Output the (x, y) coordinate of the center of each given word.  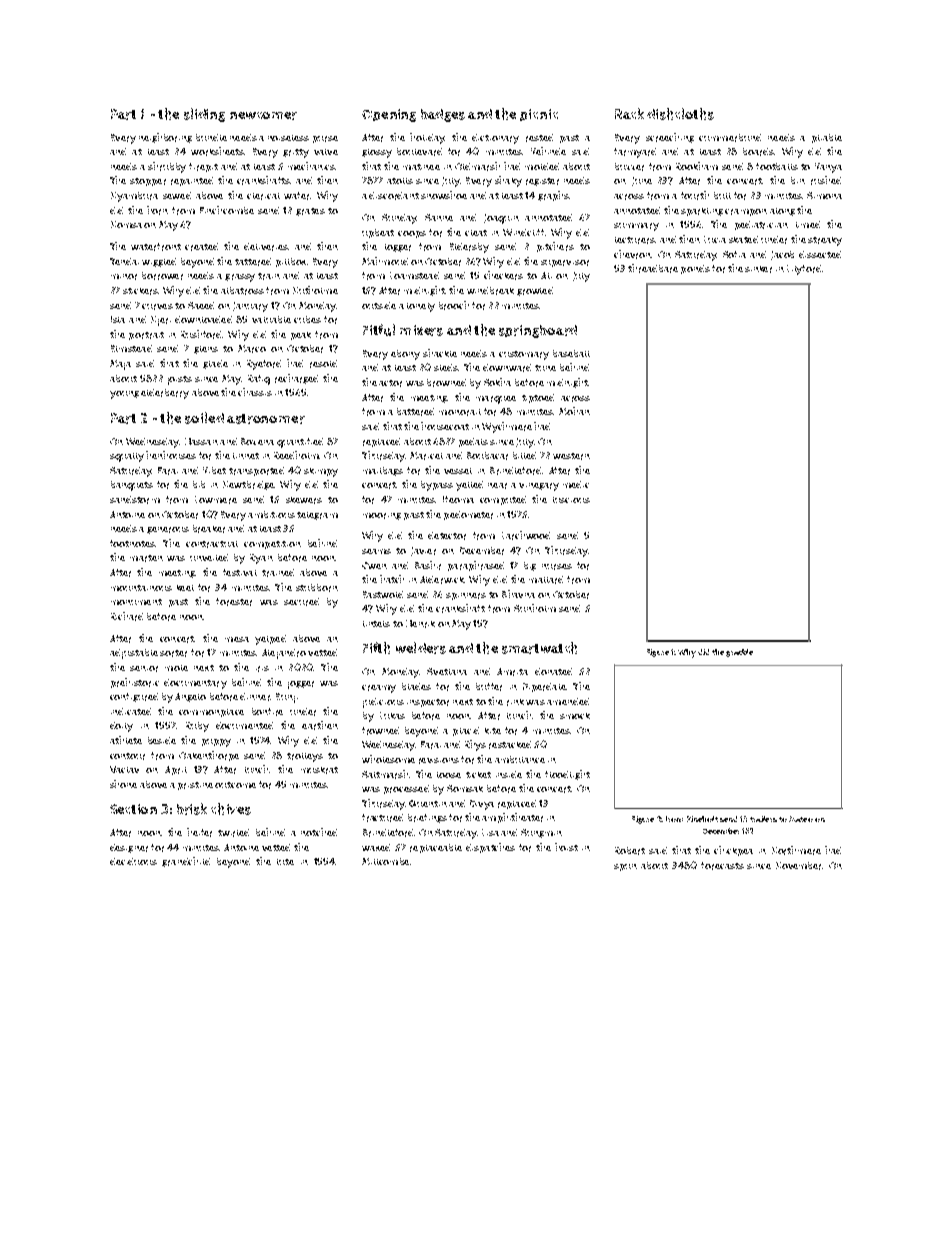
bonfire (267, 712)
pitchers (555, 247)
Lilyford (804, 270)
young (124, 395)
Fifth (376, 648)
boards (758, 152)
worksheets (217, 151)
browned (446, 383)
